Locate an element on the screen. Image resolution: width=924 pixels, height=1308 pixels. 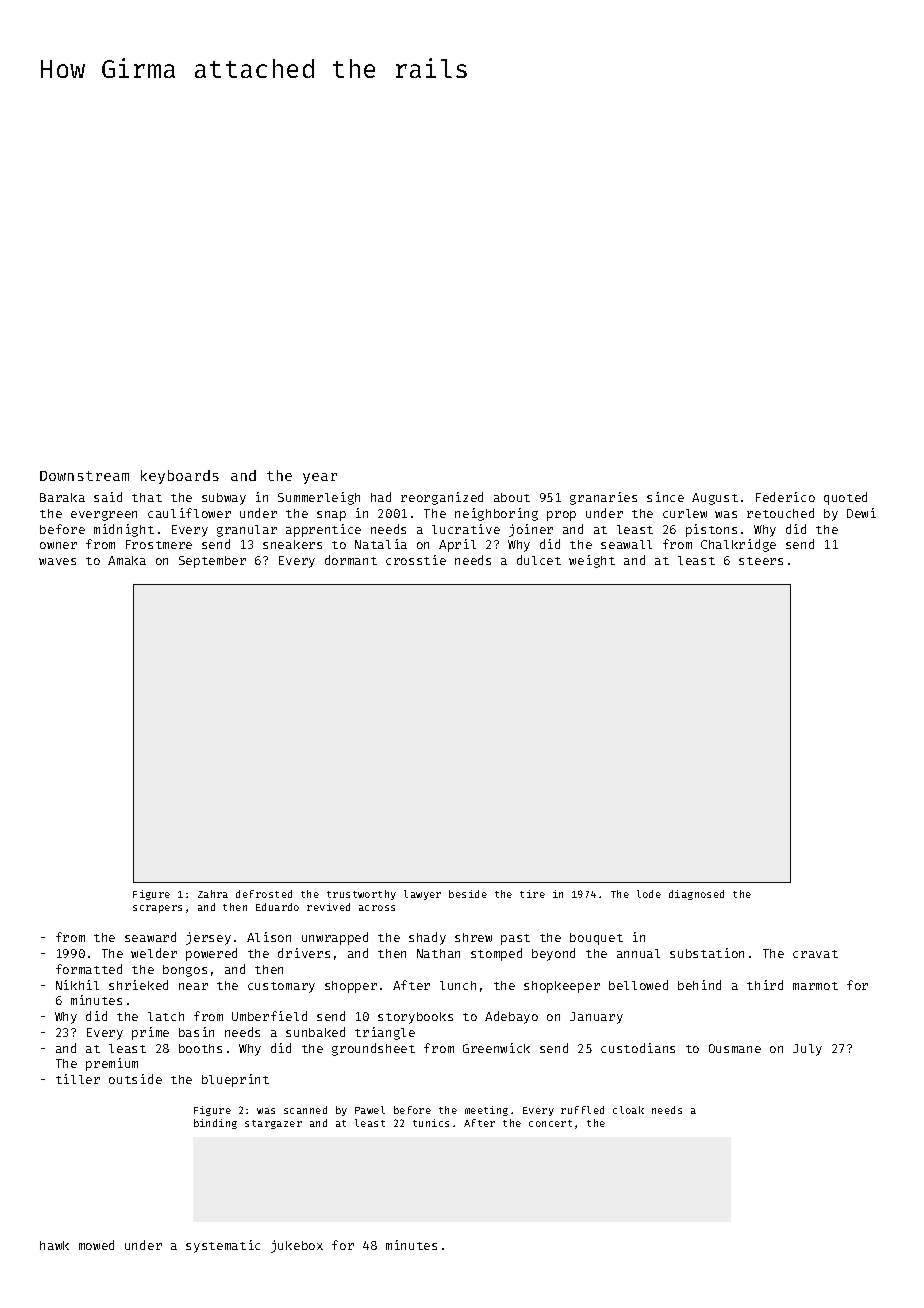
quoted is located at coordinates (845, 498).
